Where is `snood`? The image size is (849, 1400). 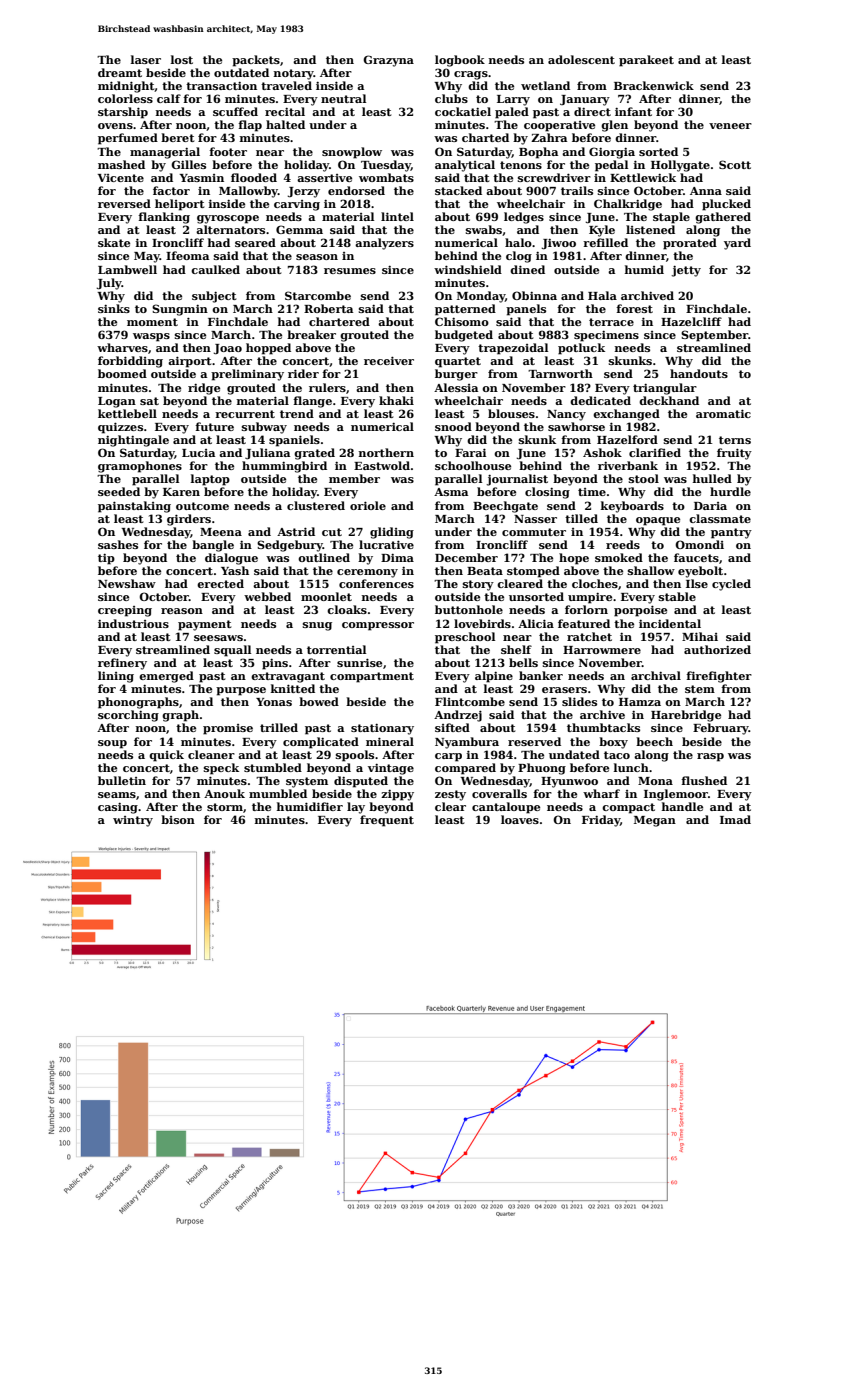 snood is located at coordinates (453, 426).
